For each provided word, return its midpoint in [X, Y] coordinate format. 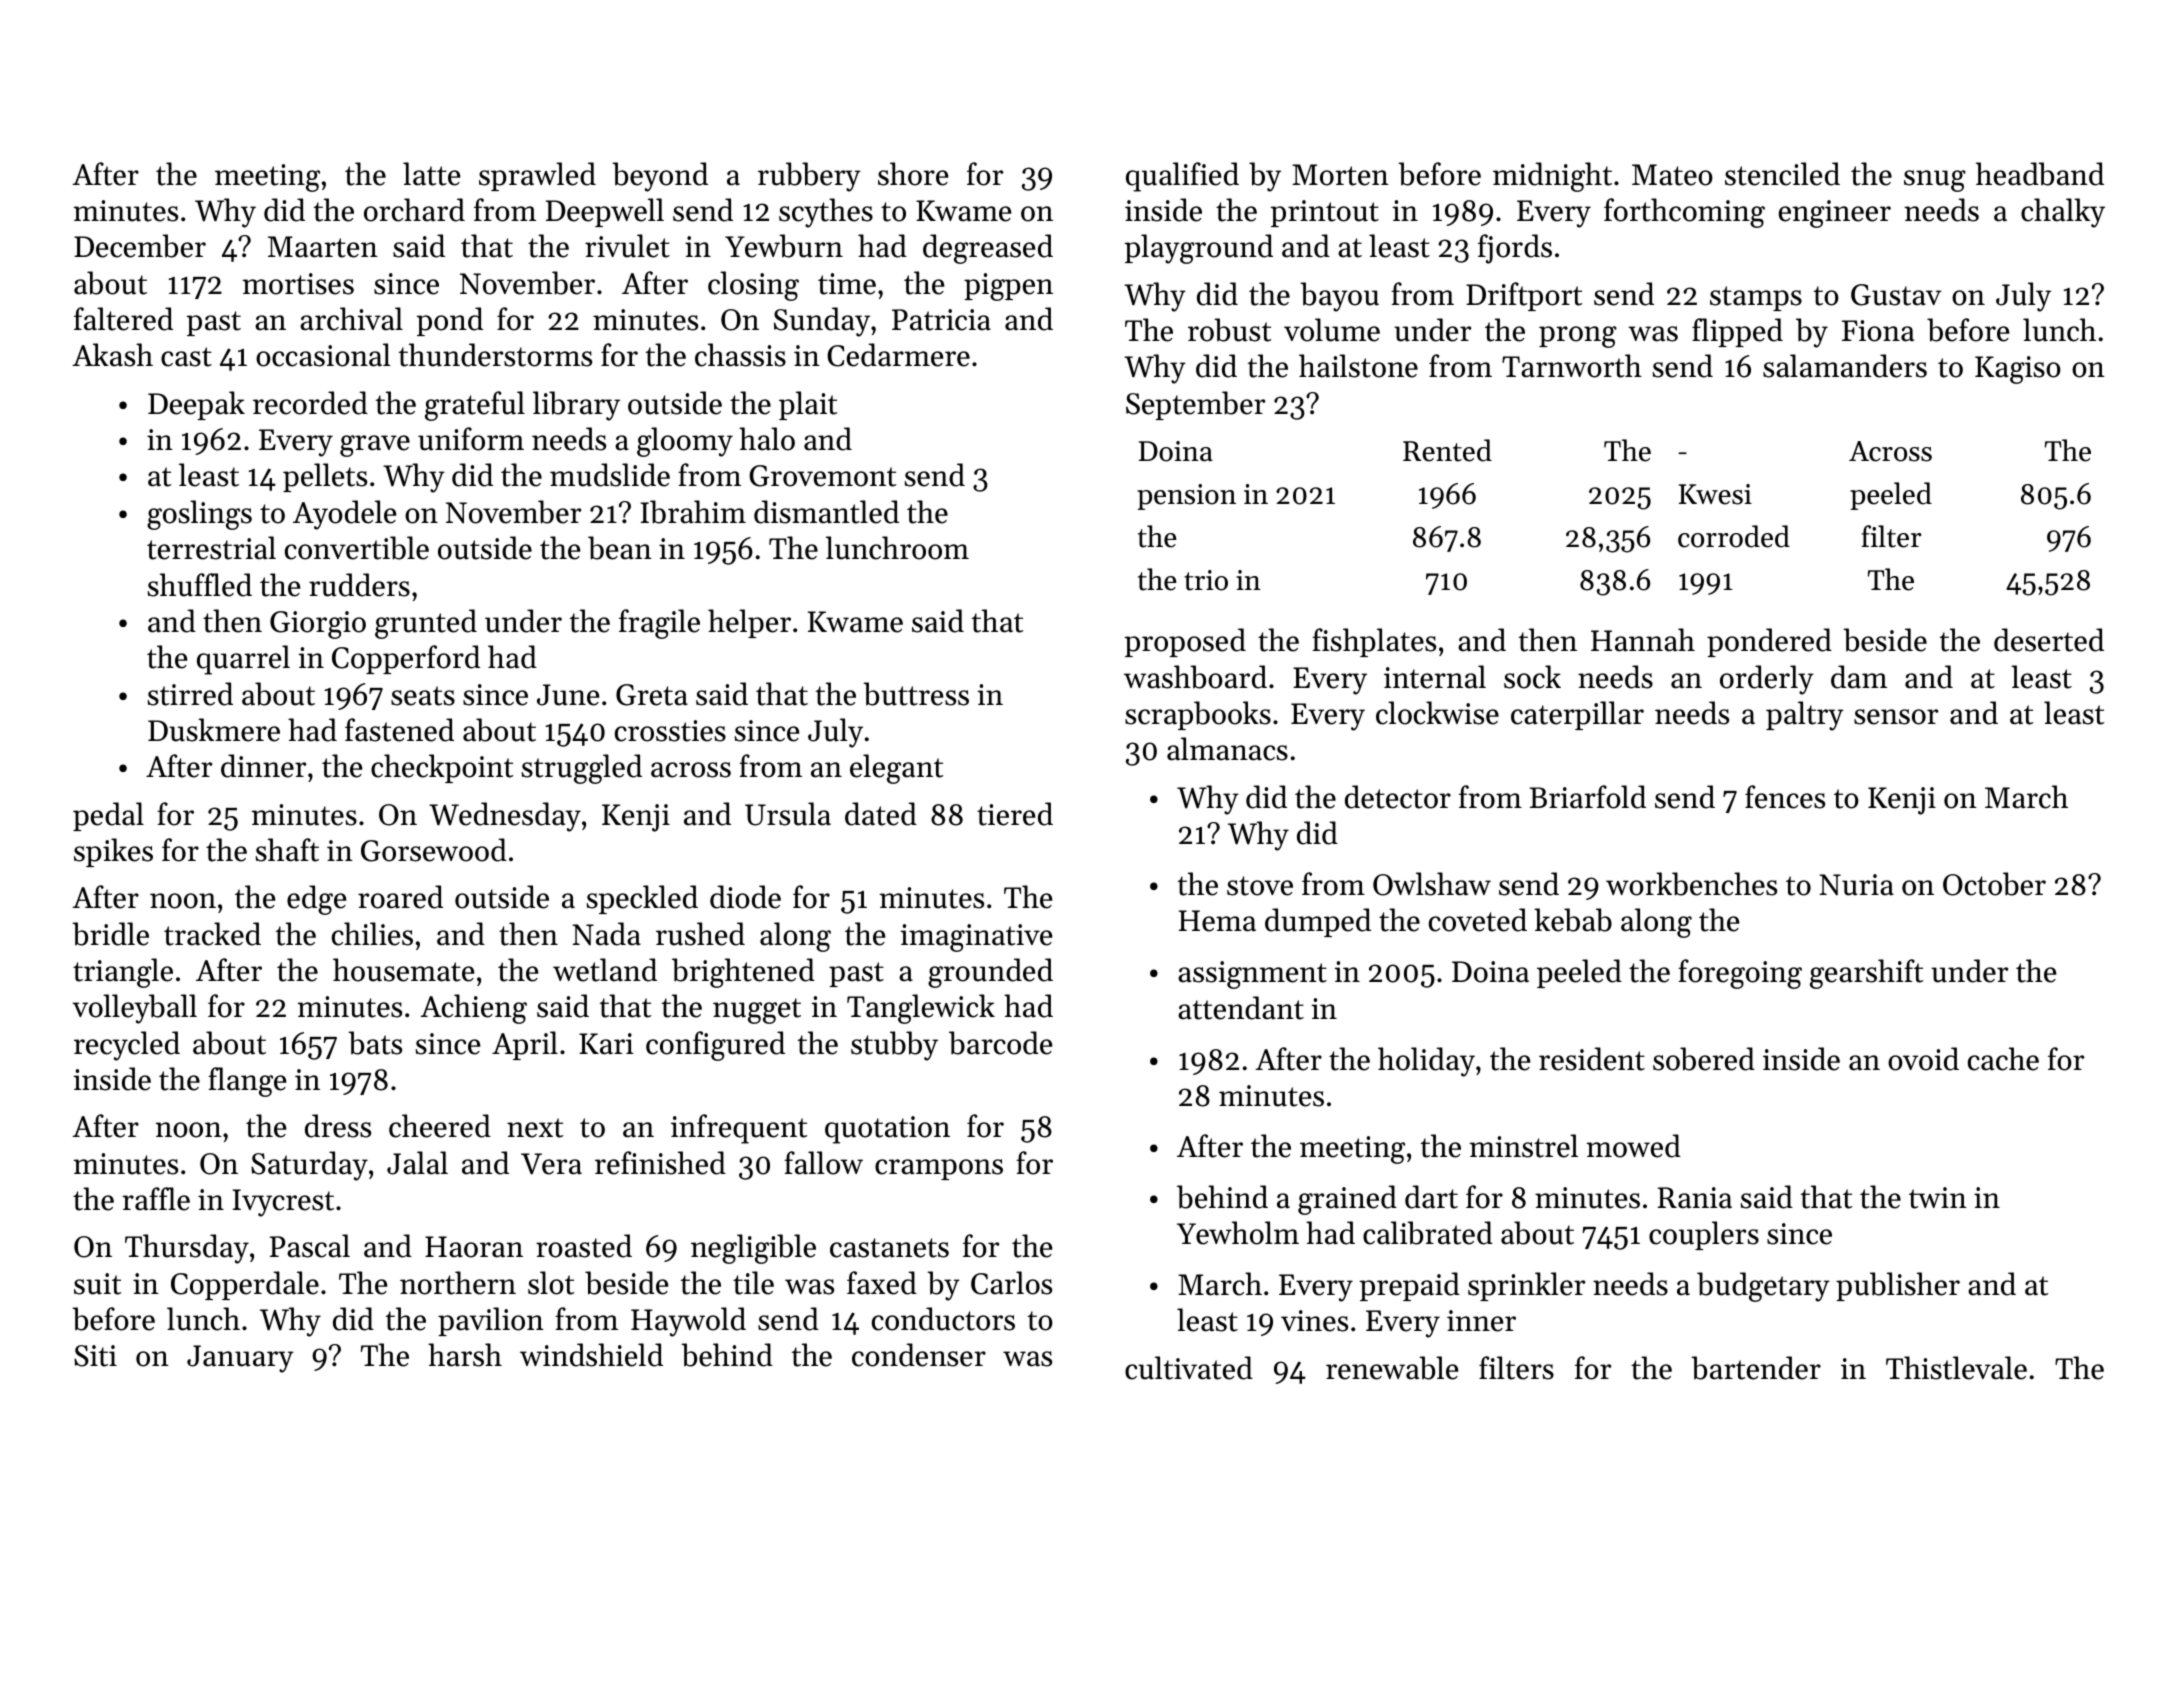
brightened [743, 973]
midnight [1552, 177]
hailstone [1358, 366]
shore [913, 174]
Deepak [196, 405]
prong [1578, 337]
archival [351, 319]
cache [2003, 1059]
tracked [212, 934]
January [240, 1359]
